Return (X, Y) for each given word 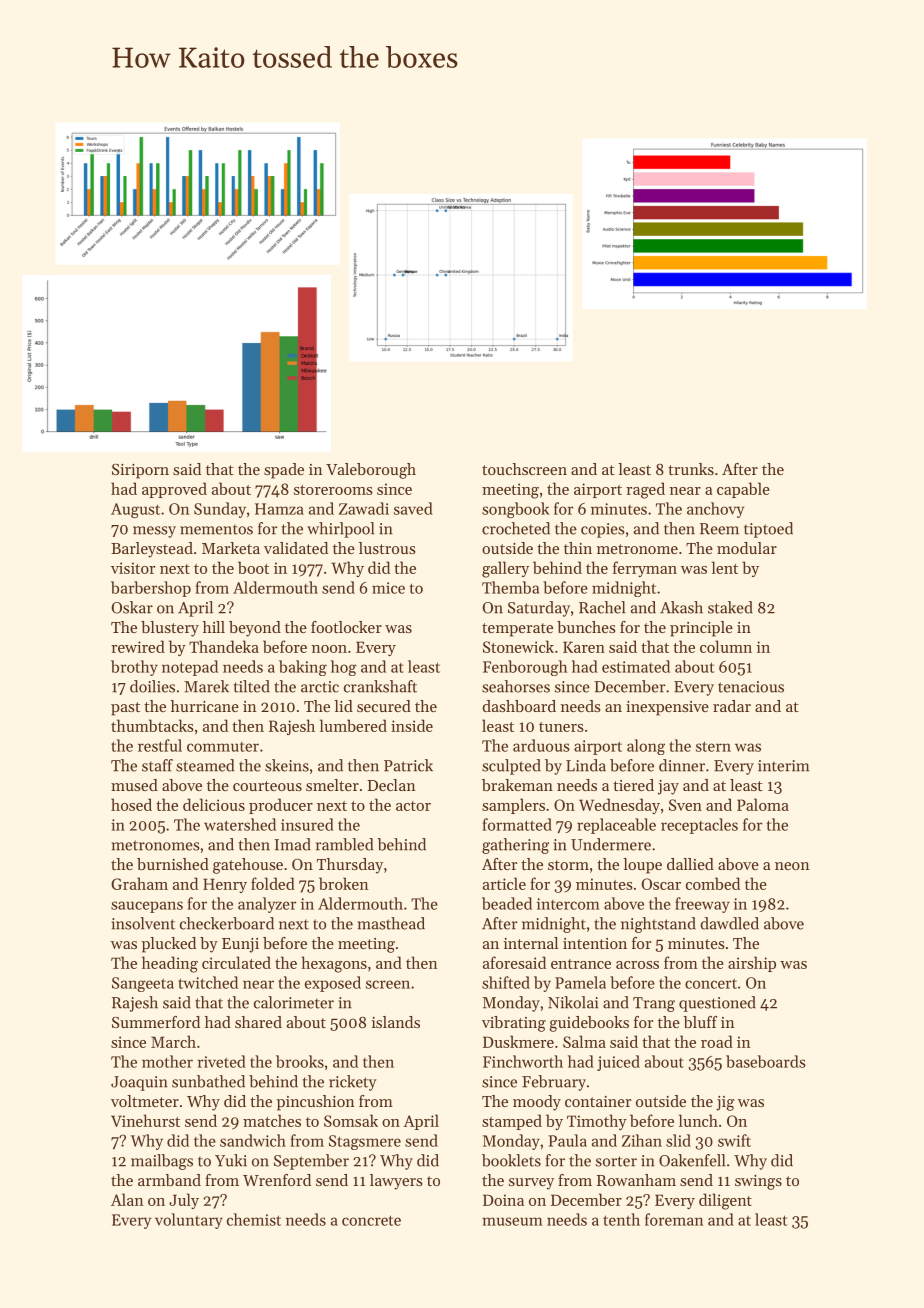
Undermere (611, 844)
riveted (222, 1061)
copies (603, 530)
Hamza (279, 509)
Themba (510, 587)
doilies (152, 686)
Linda (586, 765)
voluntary (189, 1221)
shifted (506, 982)
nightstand (658, 925)
